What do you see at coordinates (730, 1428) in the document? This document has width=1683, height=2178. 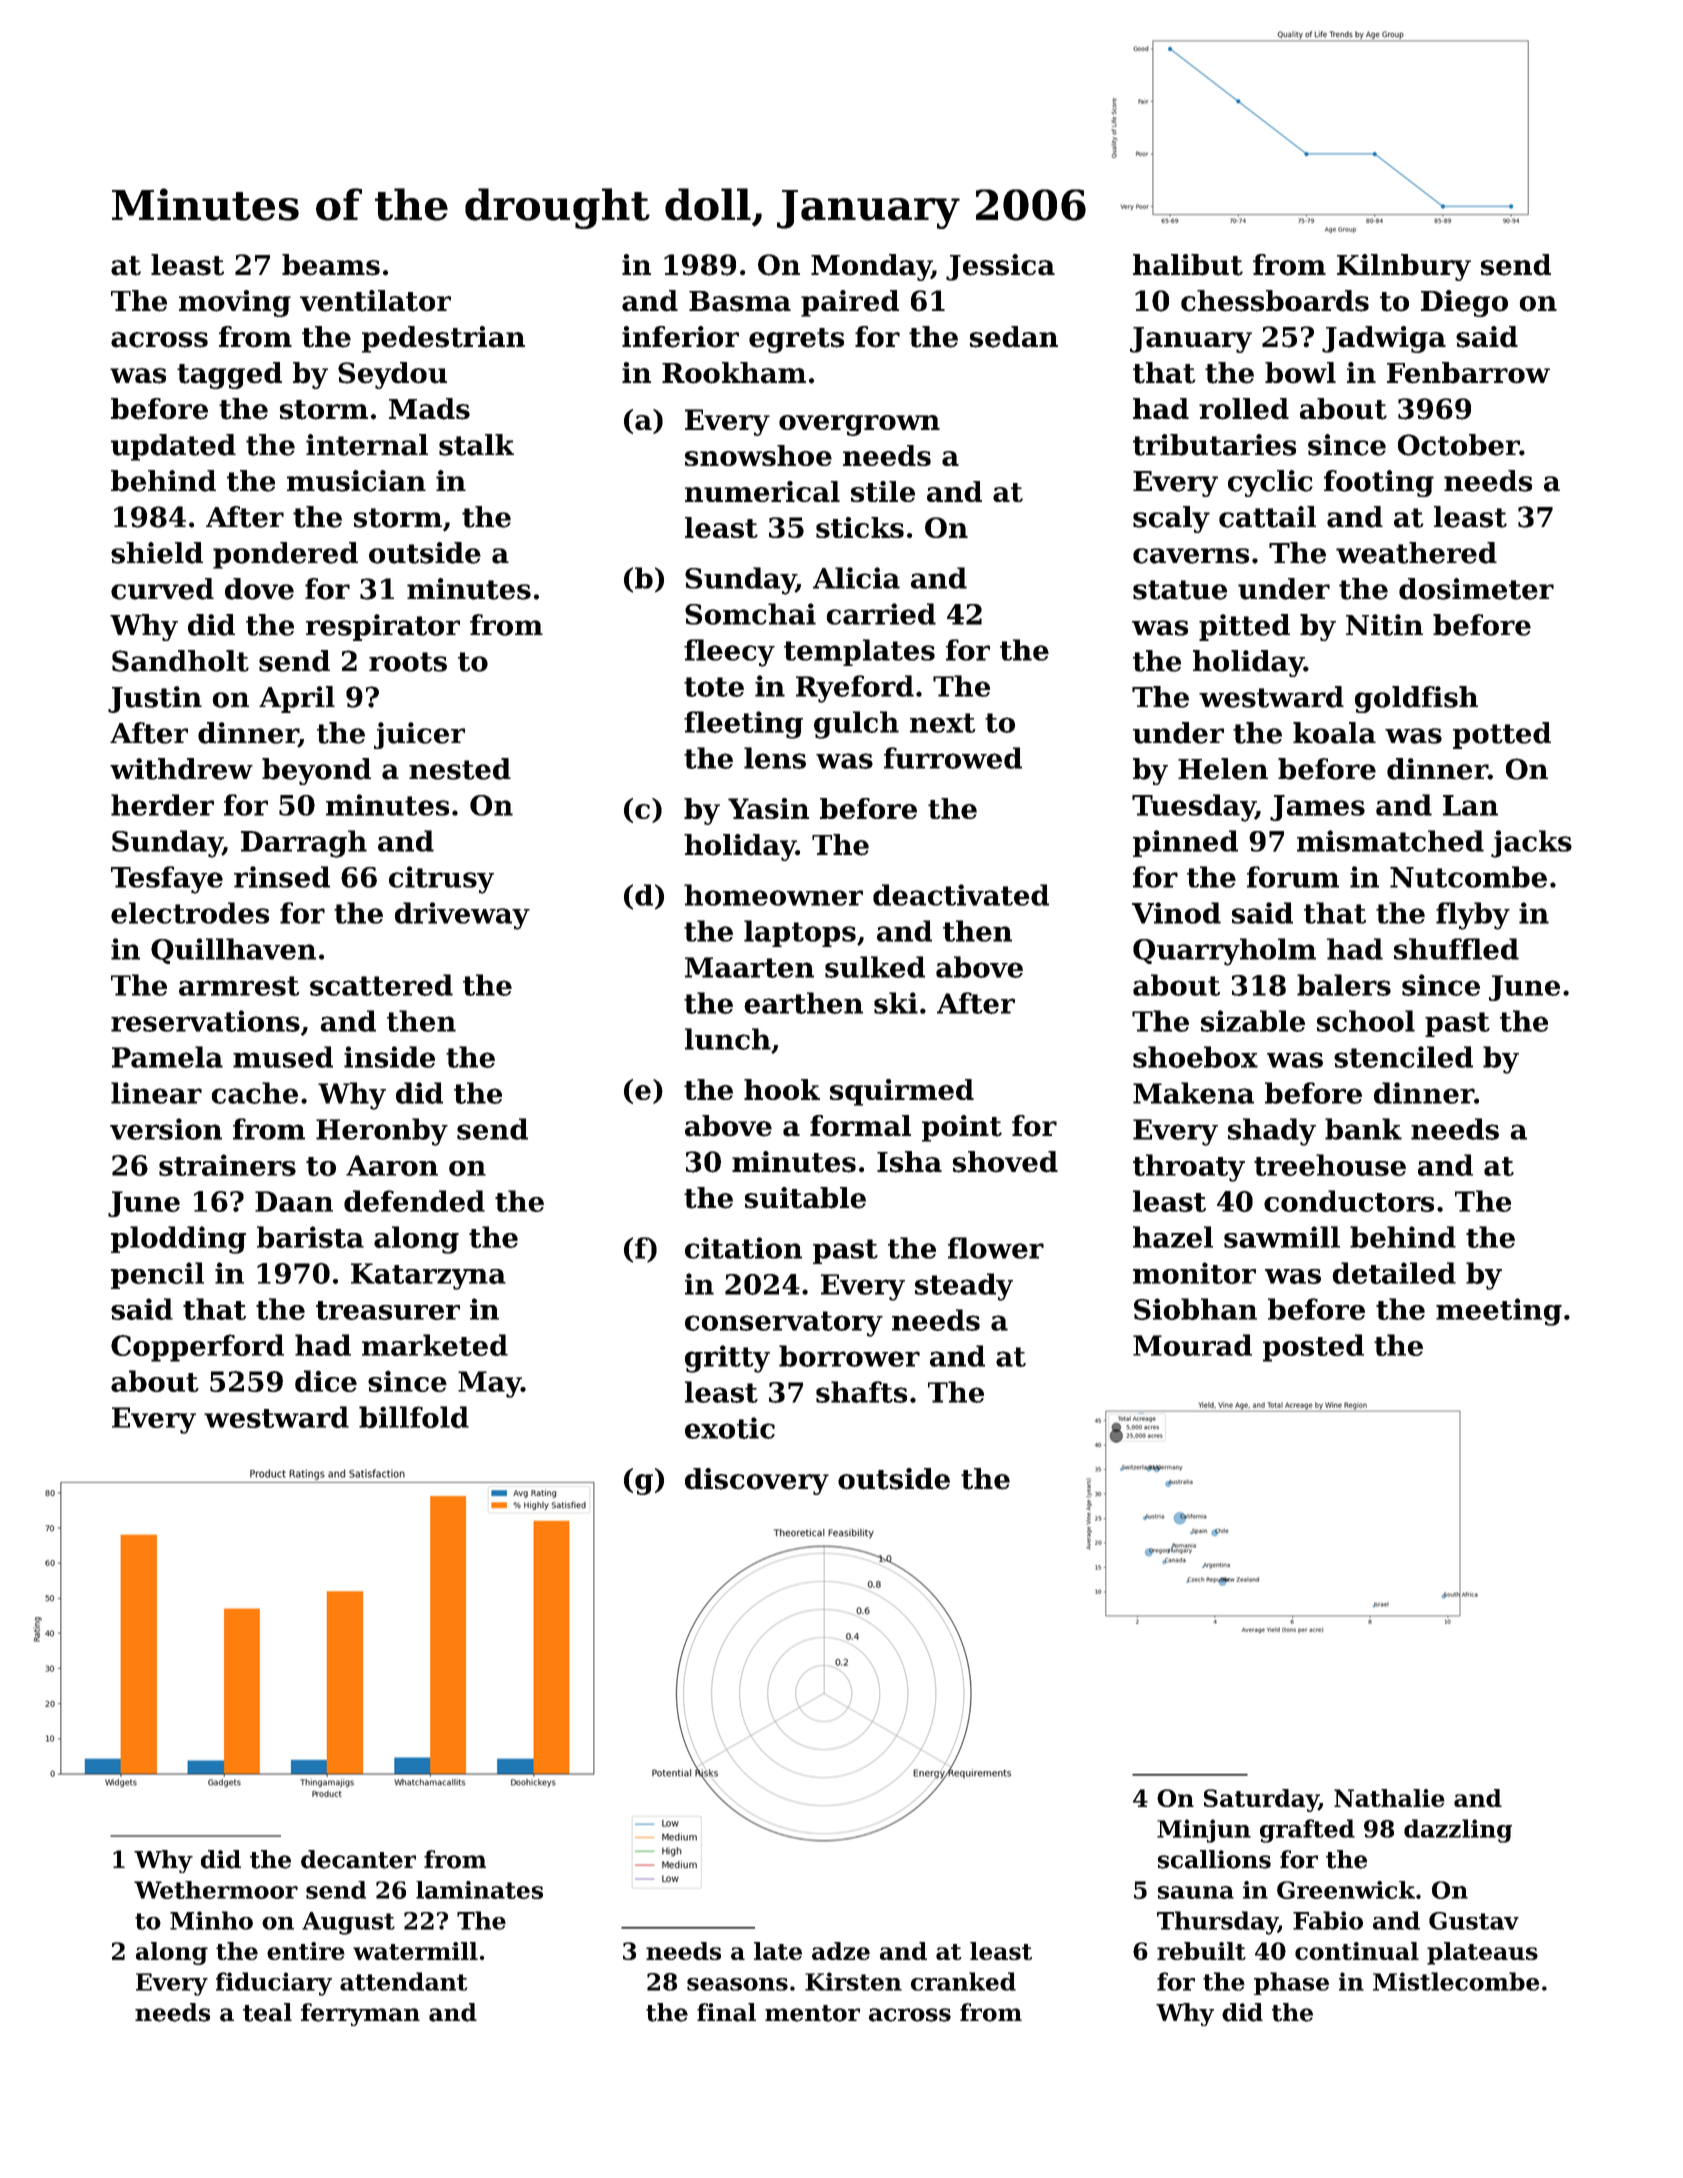 I see `exotic` at bounding box center [730, 1428].
